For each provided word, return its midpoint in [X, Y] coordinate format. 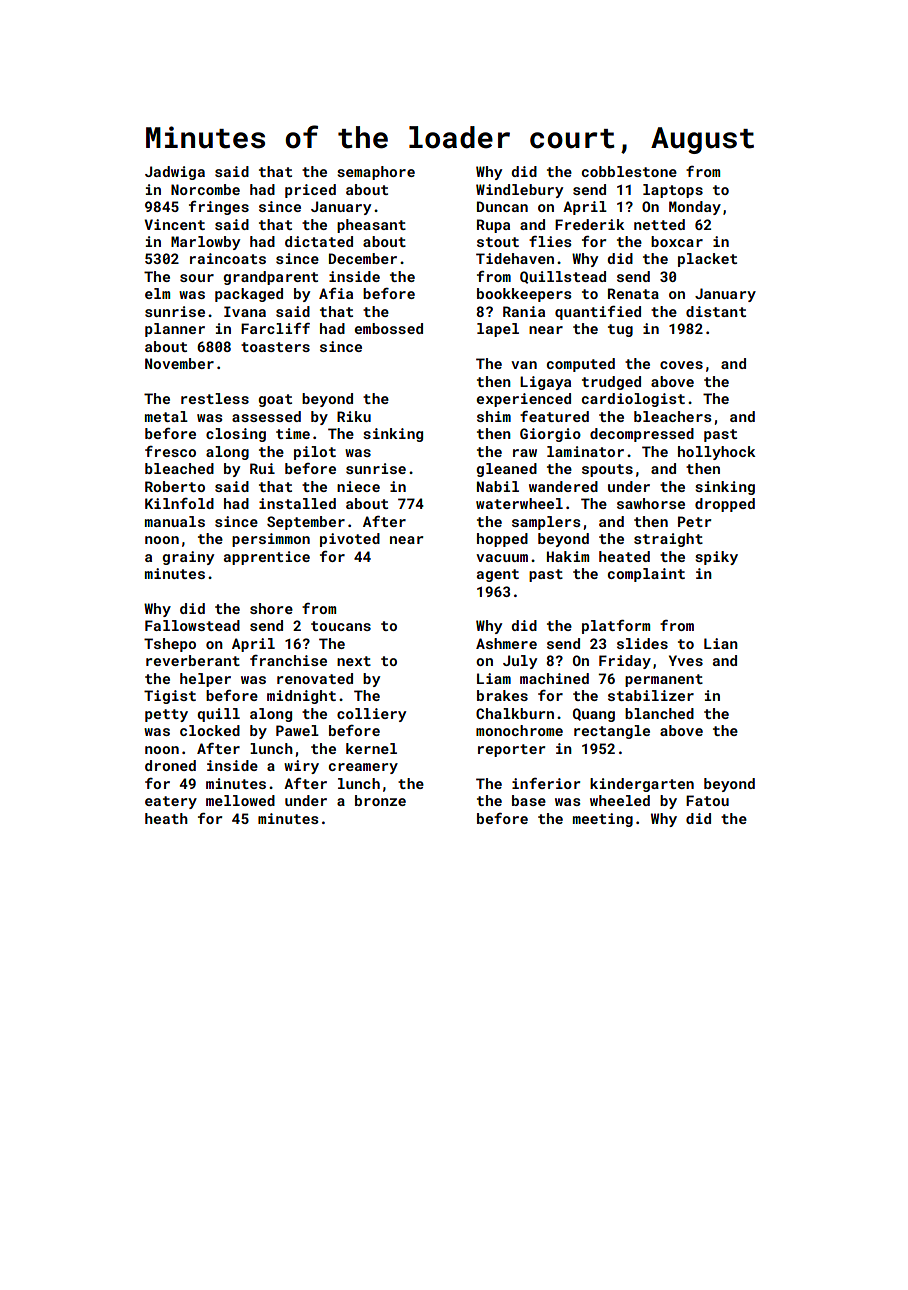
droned [170, 765]
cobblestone [629, 171]
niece [358, 486]
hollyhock [717, 453]
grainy [188, 558]
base [529, 800]
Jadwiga [175, 173]
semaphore [376, 173]
